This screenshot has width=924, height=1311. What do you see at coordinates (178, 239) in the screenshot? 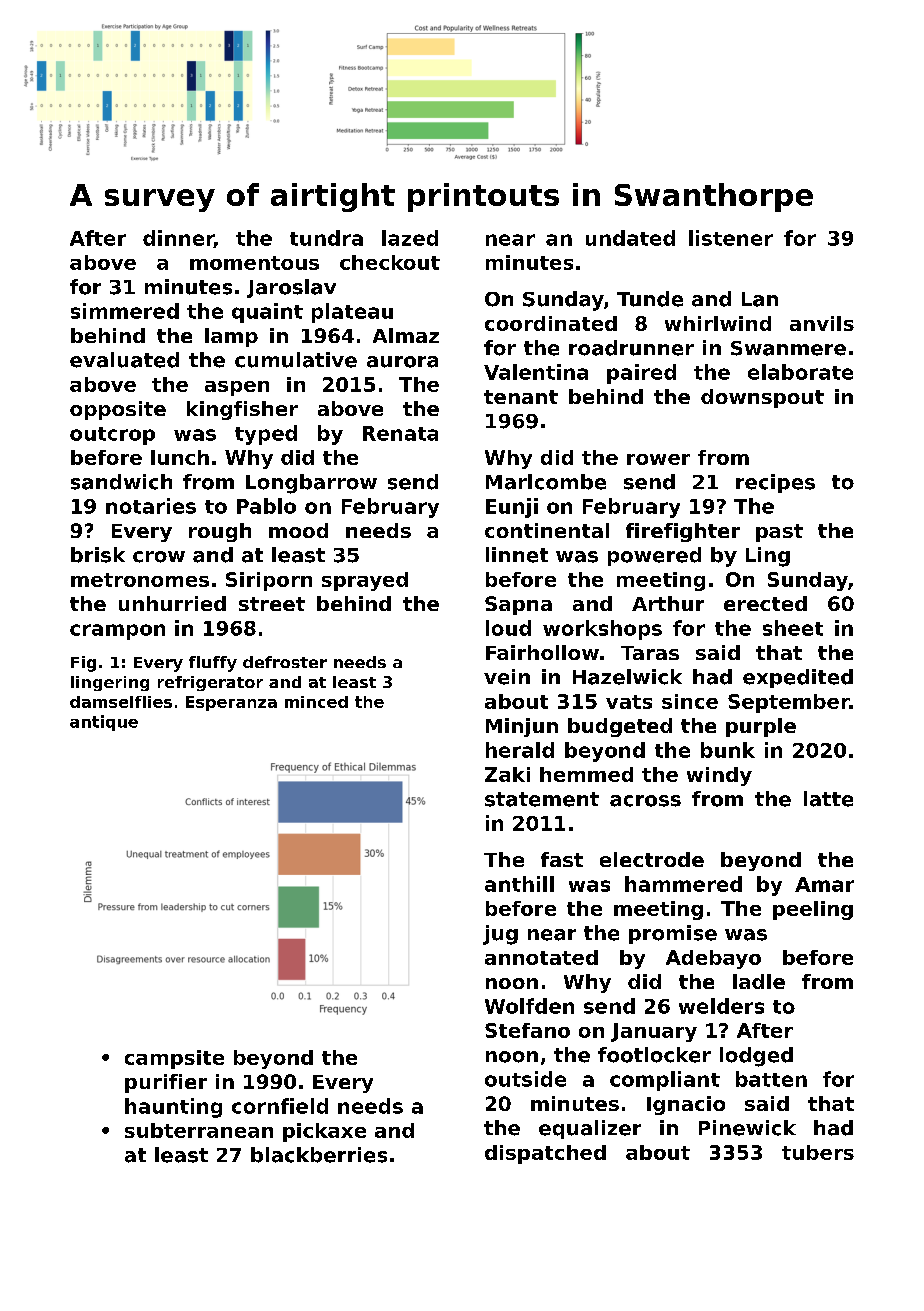
I see `dinner` at bounding box center [178, 239].
